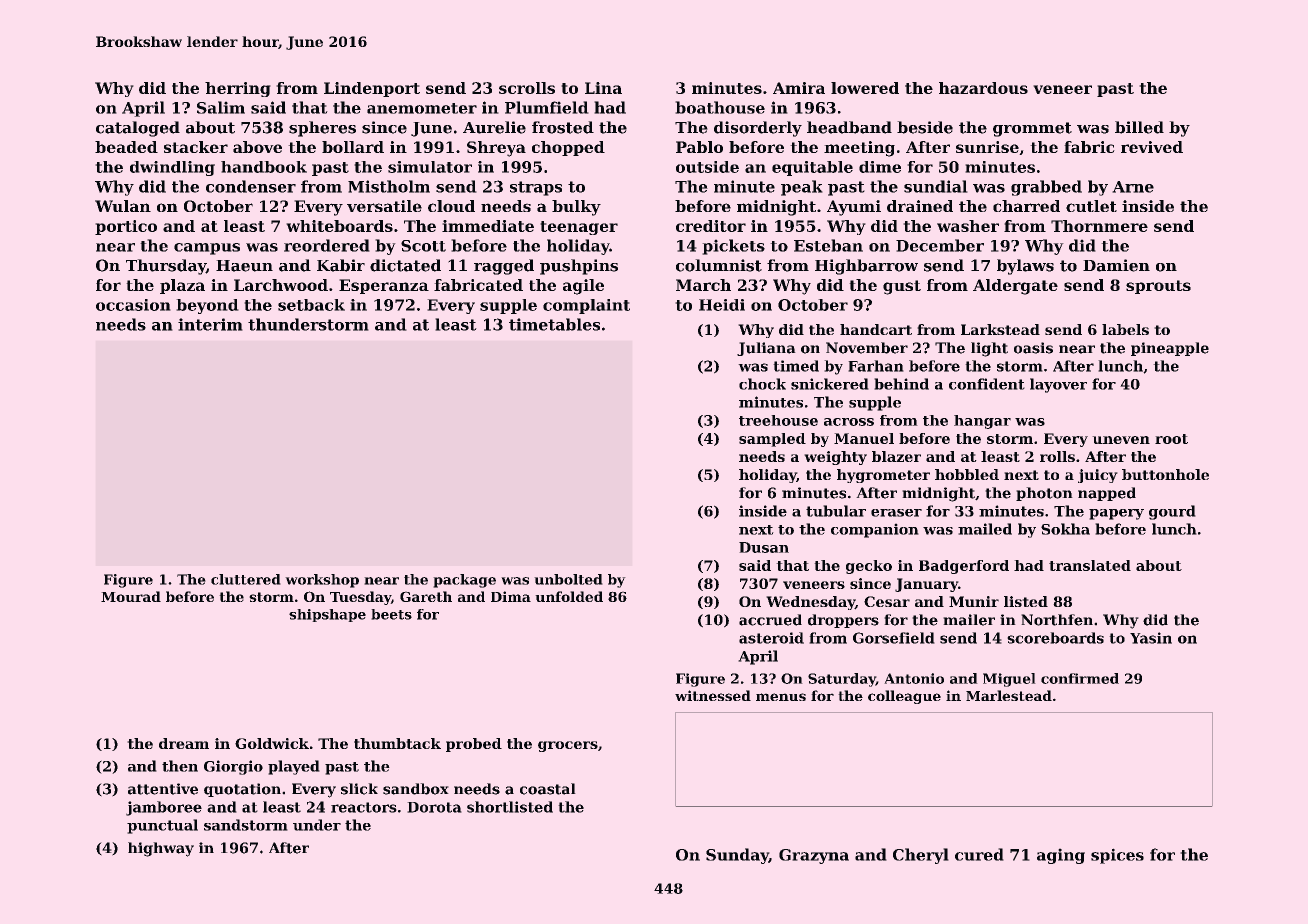 The width and height of the page is (1308, 924). I want to click on weighty, so click(835, 458).
